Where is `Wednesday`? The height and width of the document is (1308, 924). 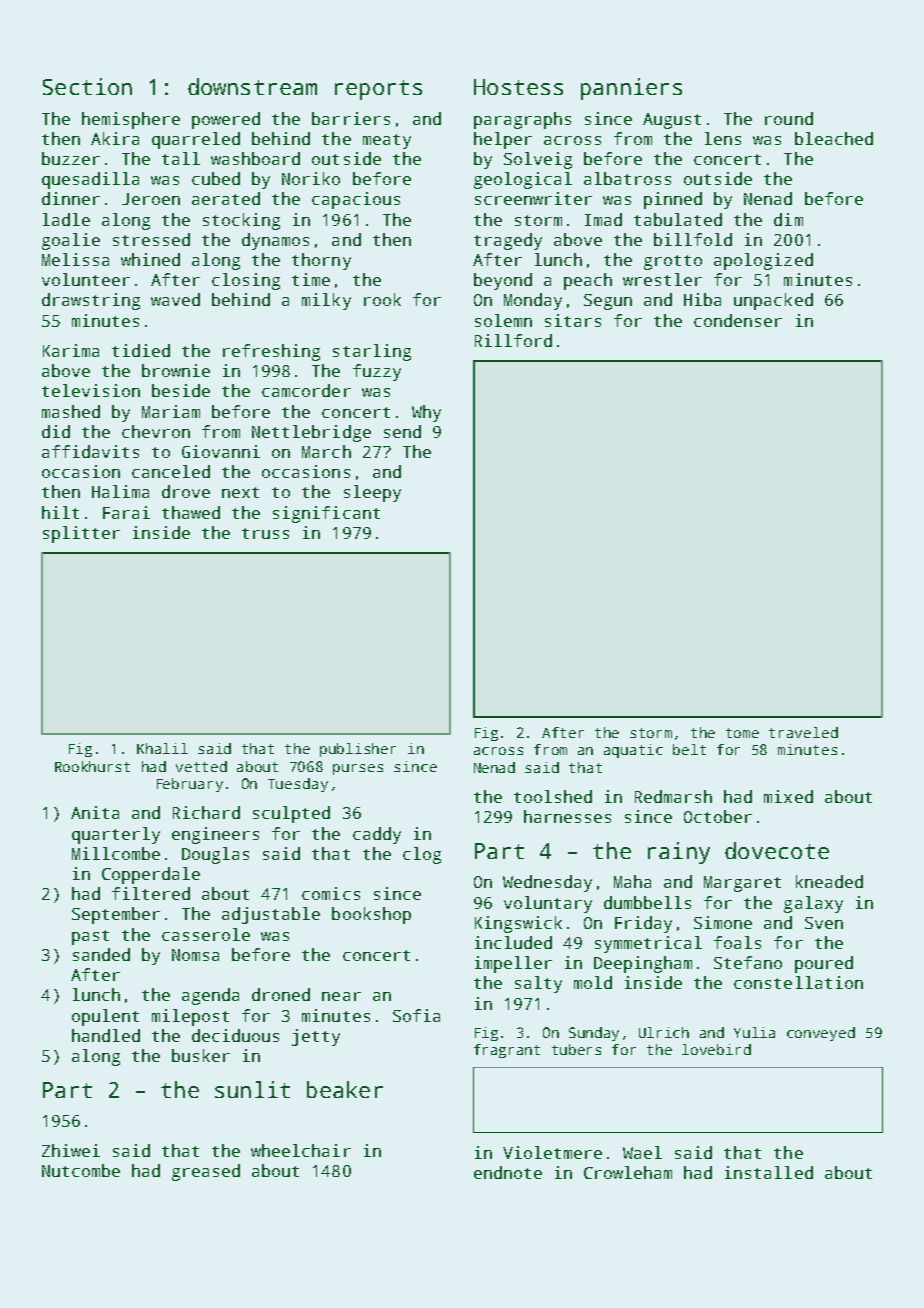
Wednesday is located at coordinates (547, 883).
